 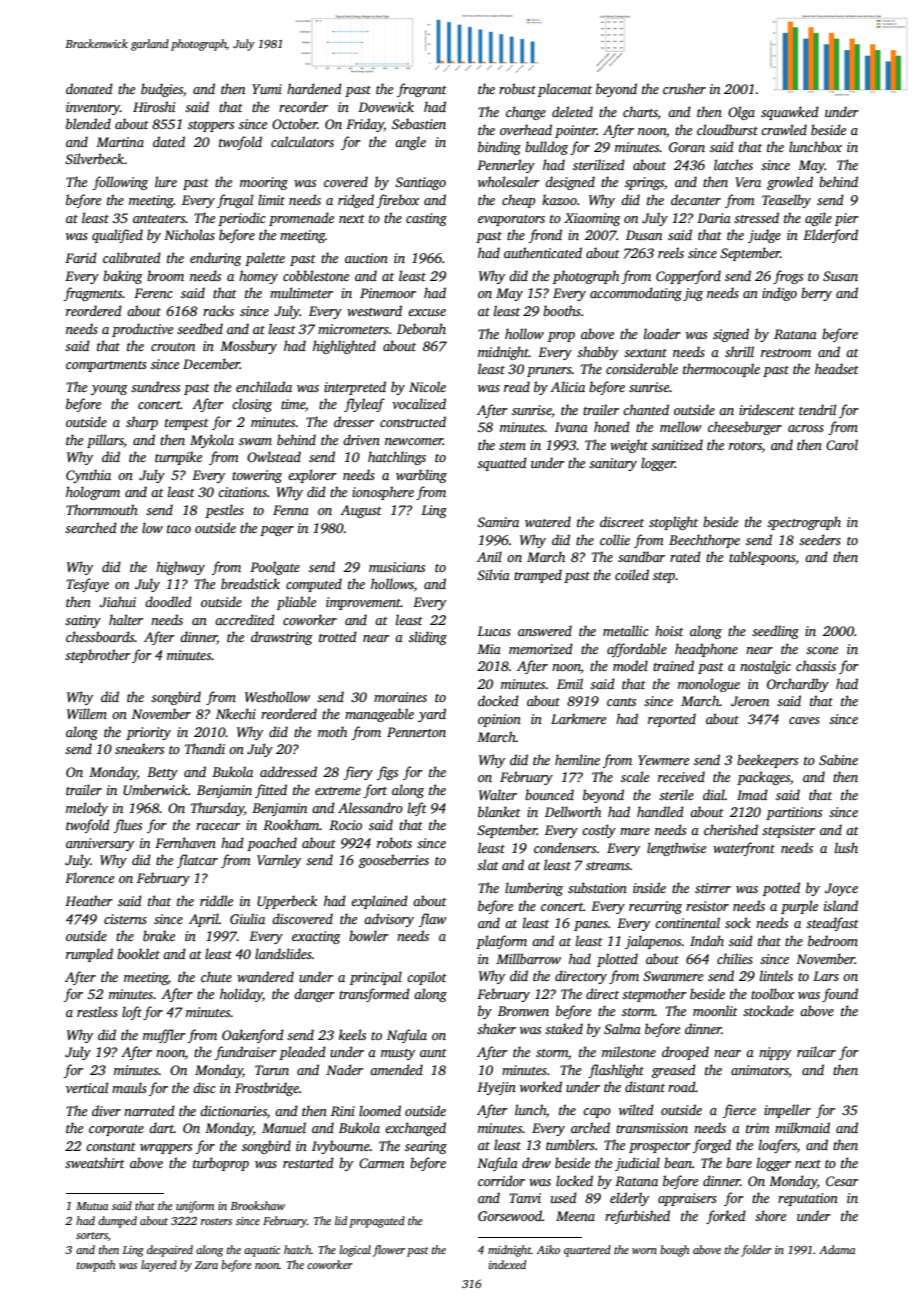 I want to click on doodled, so click(x=168, y=601).
